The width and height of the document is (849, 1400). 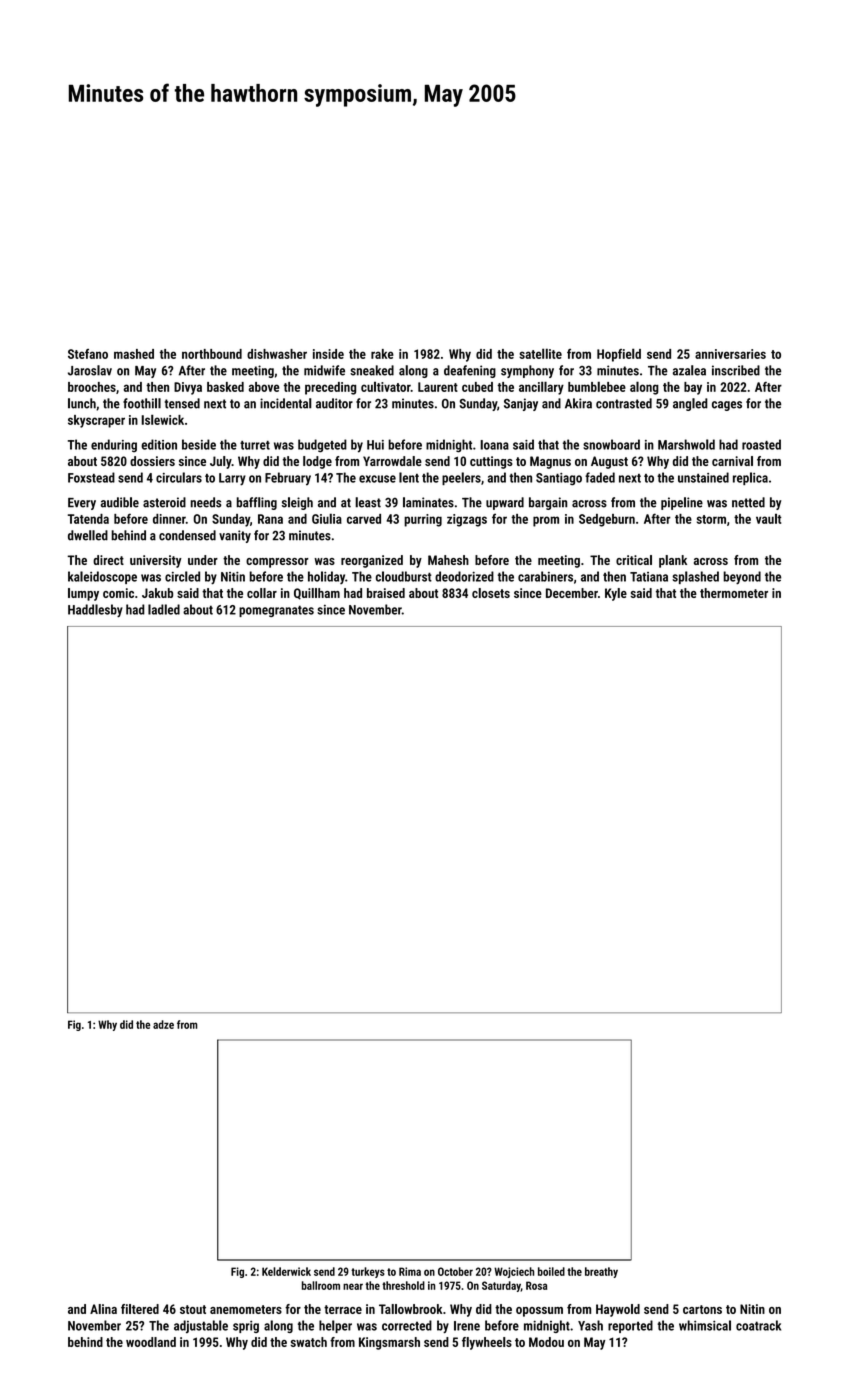 What do you see at coordinates (601, 1272) in the document?
I see `breathy` at bounding box center [601, 1272].
